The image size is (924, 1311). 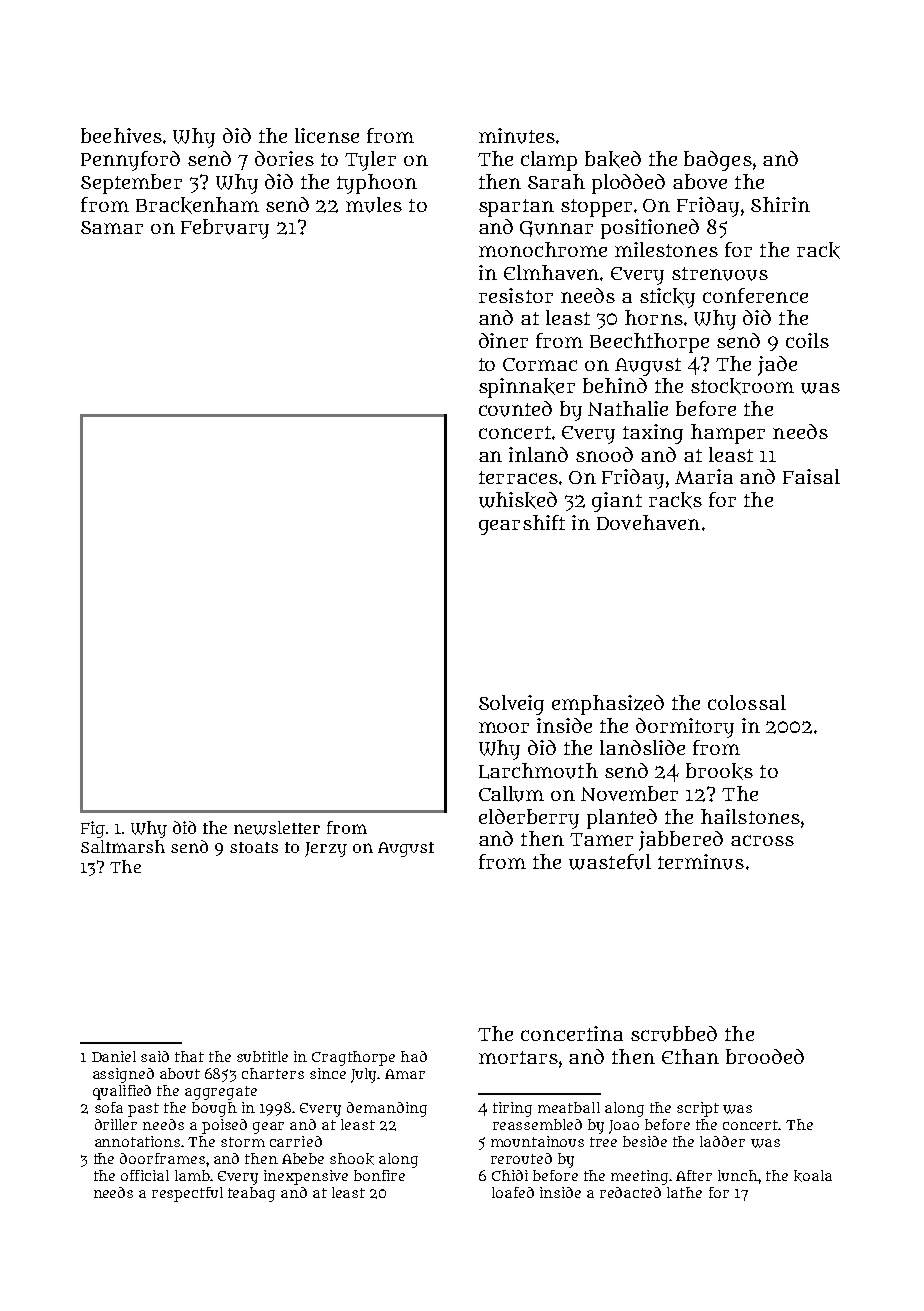 What do you see at coordinates (277, 828) in the screenshot?
I see `newsletter` at bounding box center [277, 828].
